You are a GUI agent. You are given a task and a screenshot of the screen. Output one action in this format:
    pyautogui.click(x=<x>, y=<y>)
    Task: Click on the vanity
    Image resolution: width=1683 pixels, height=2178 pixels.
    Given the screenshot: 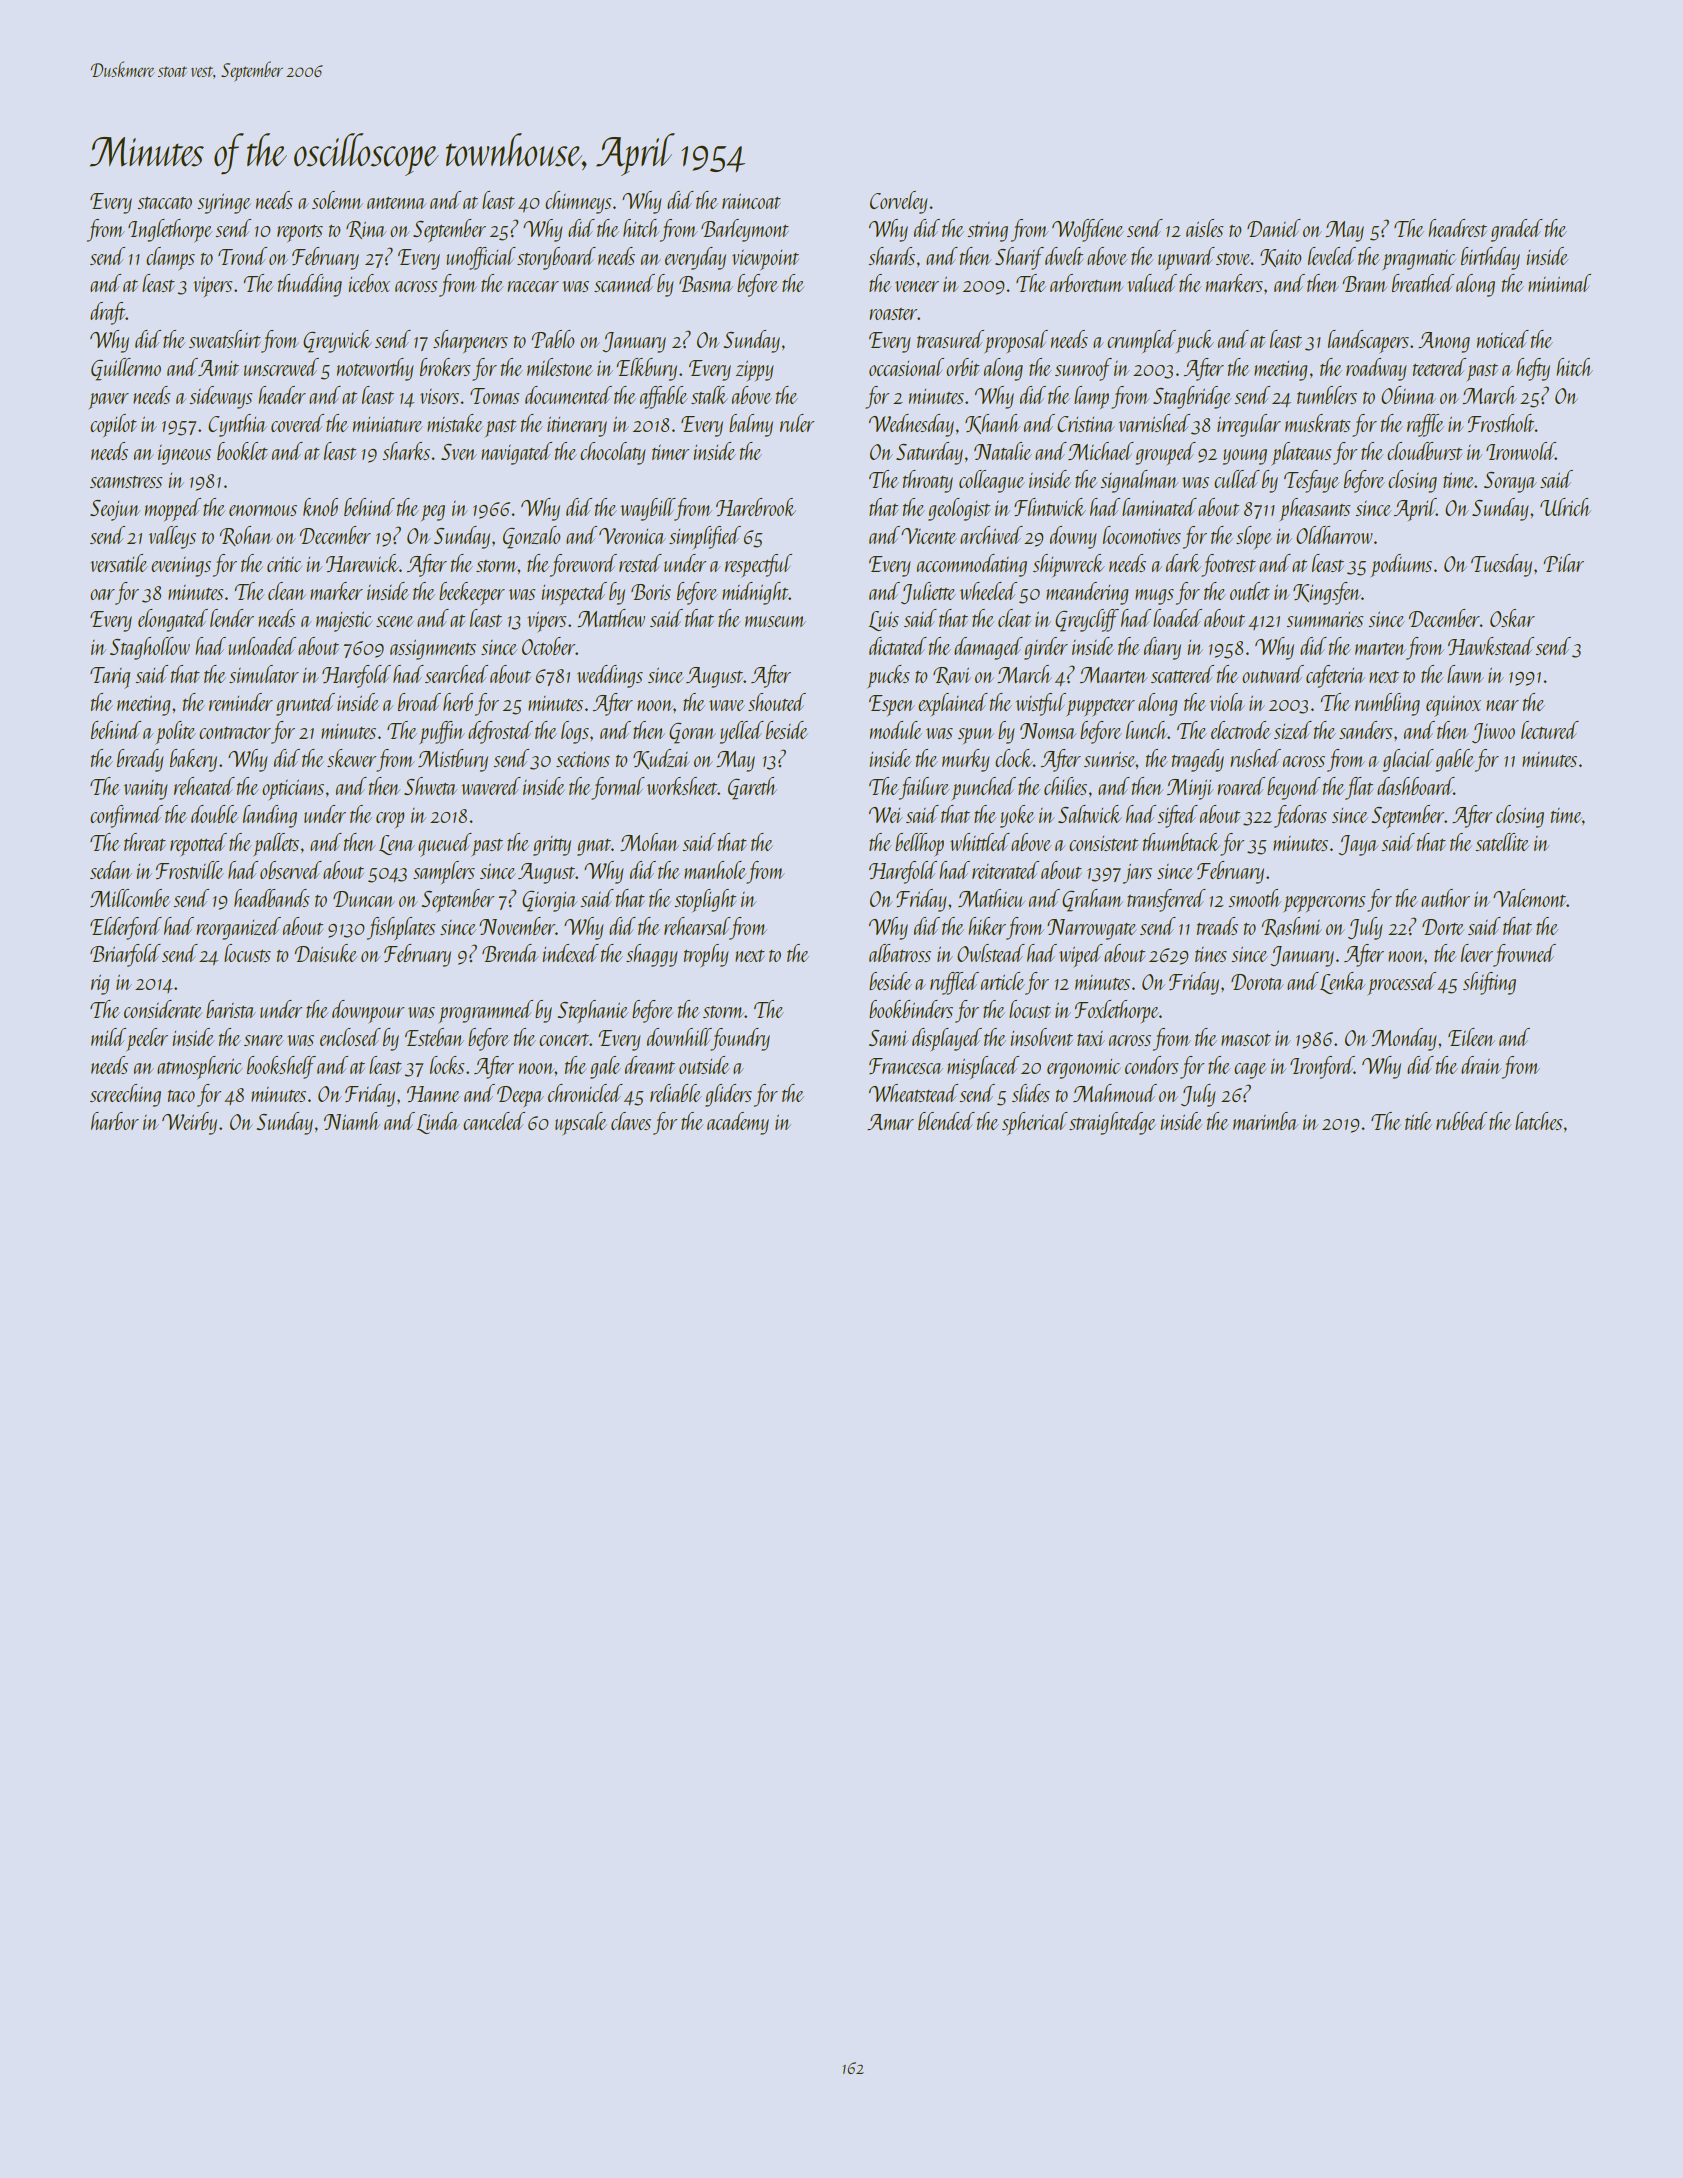 What is the action you would take?
    pyautogui.click(x=146, y=790)
